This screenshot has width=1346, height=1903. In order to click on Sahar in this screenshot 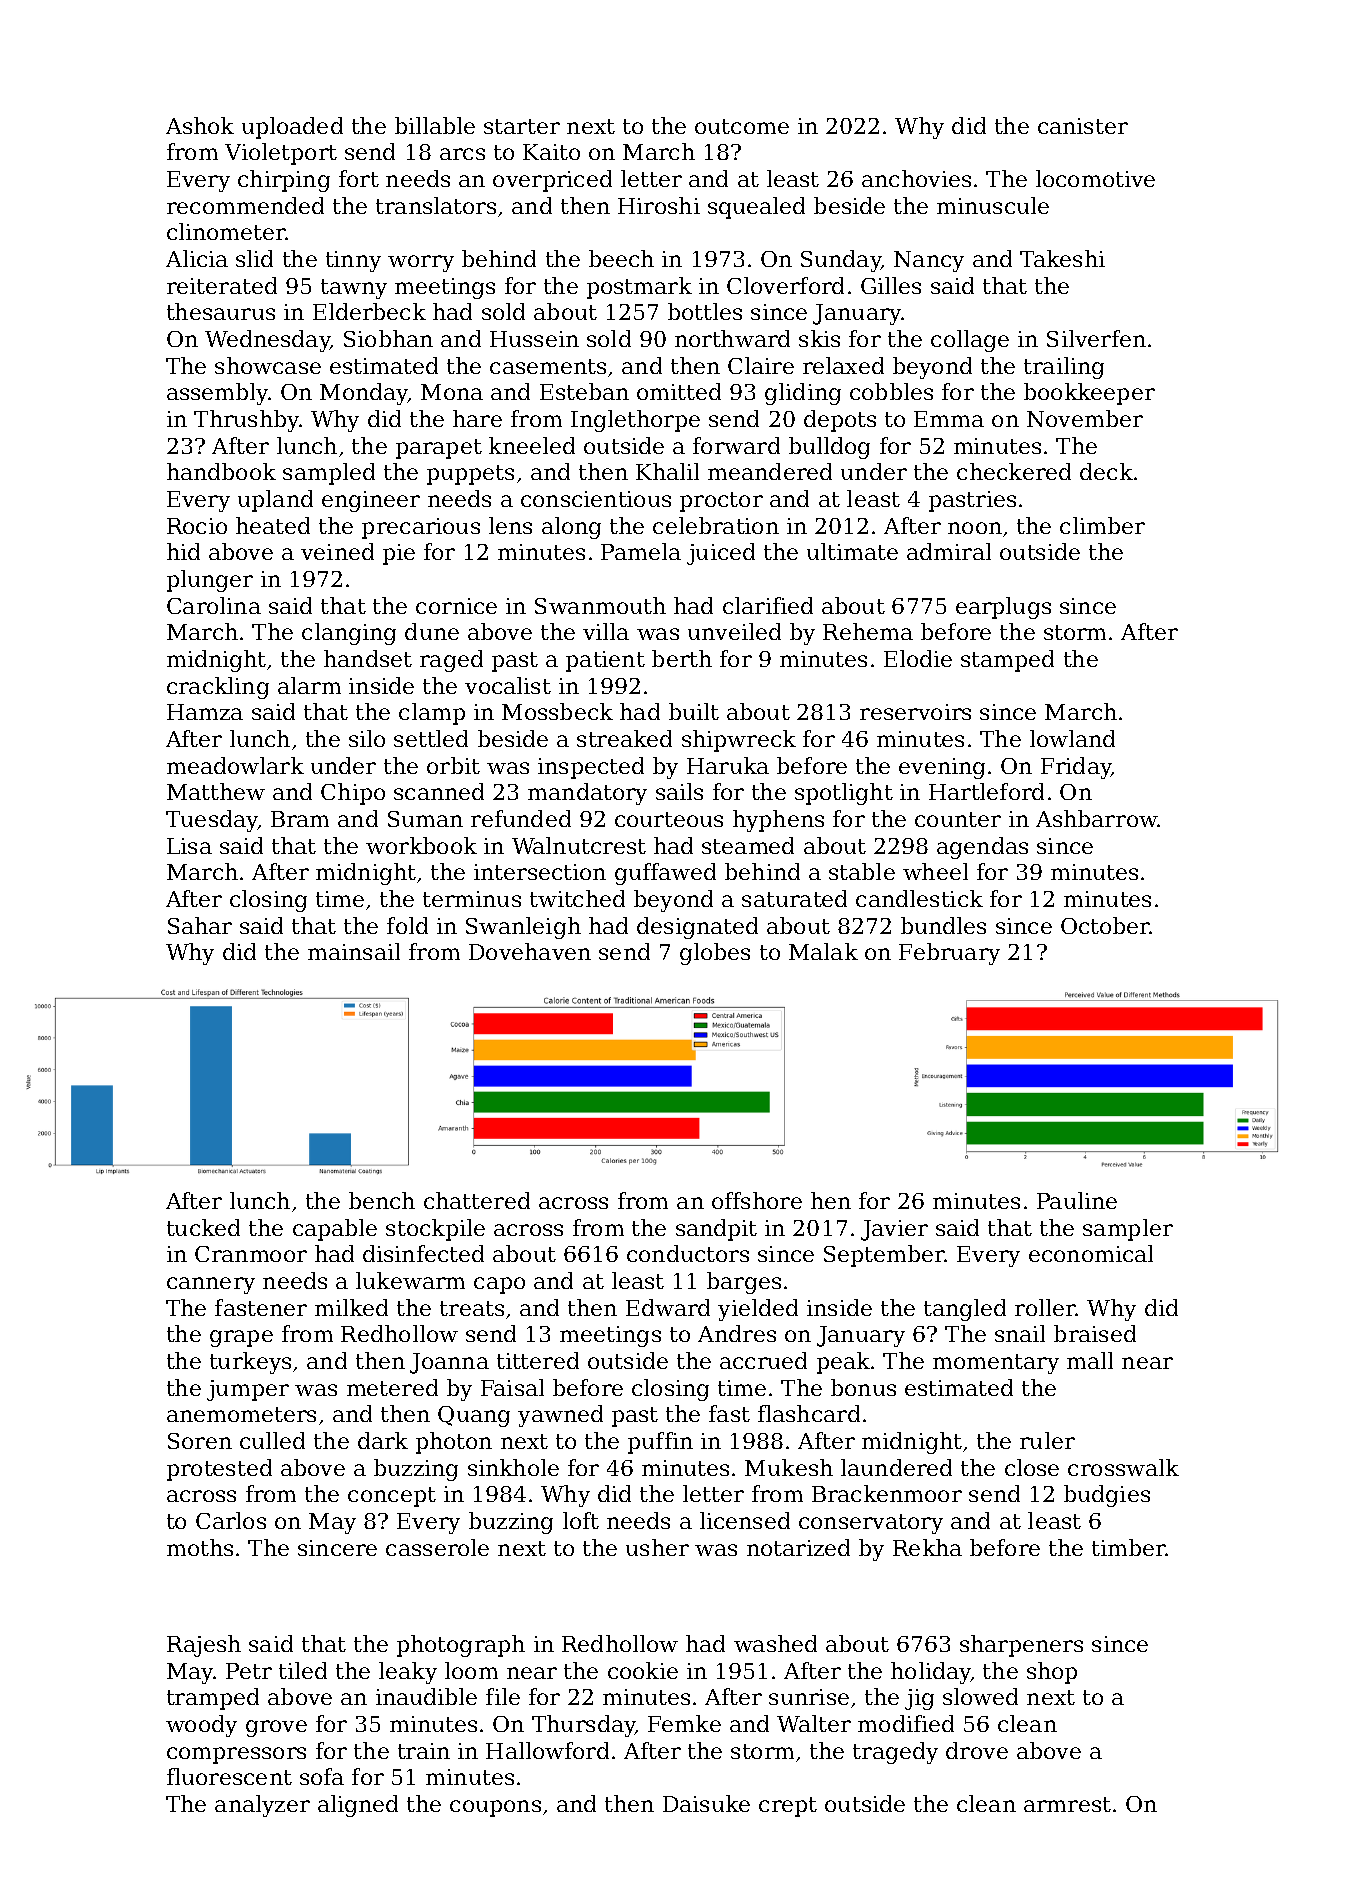, I will do `click(200, 925)`.
